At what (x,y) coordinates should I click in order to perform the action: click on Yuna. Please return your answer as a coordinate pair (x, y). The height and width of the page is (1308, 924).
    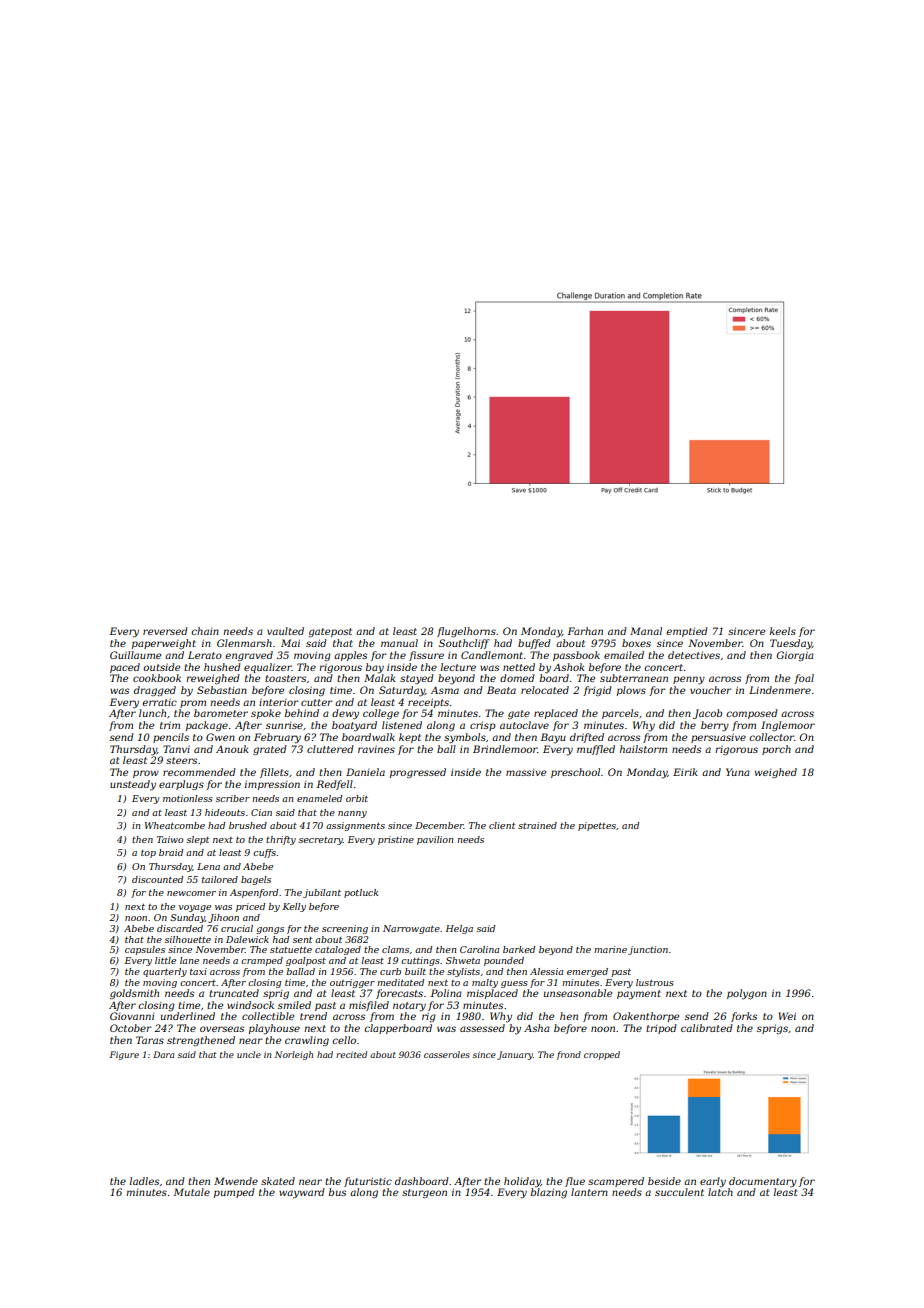
    Looking at the image, I should click on (738, 772).
